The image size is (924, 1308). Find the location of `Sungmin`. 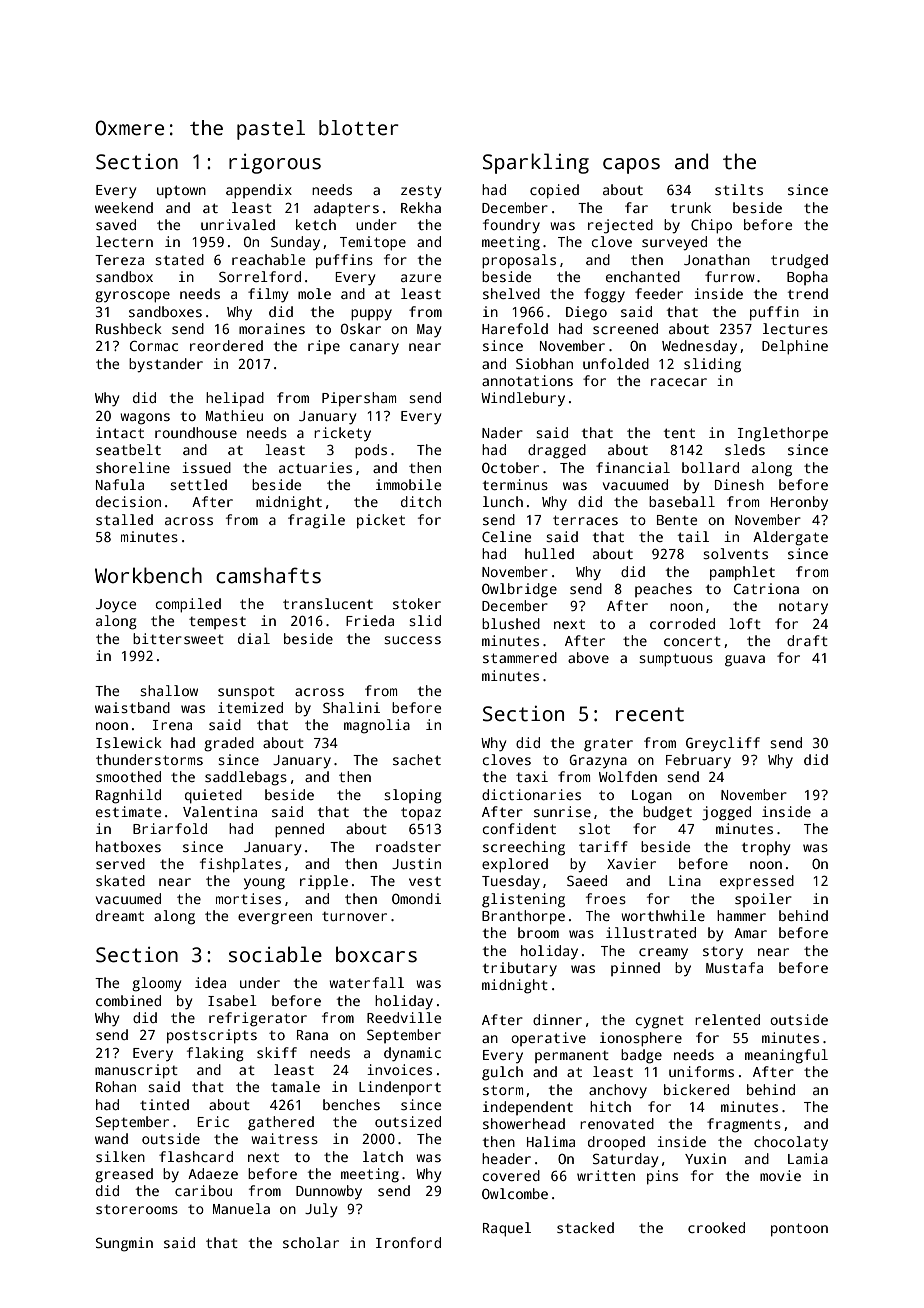

Sungmin is located at coordinates (124, 1244).
